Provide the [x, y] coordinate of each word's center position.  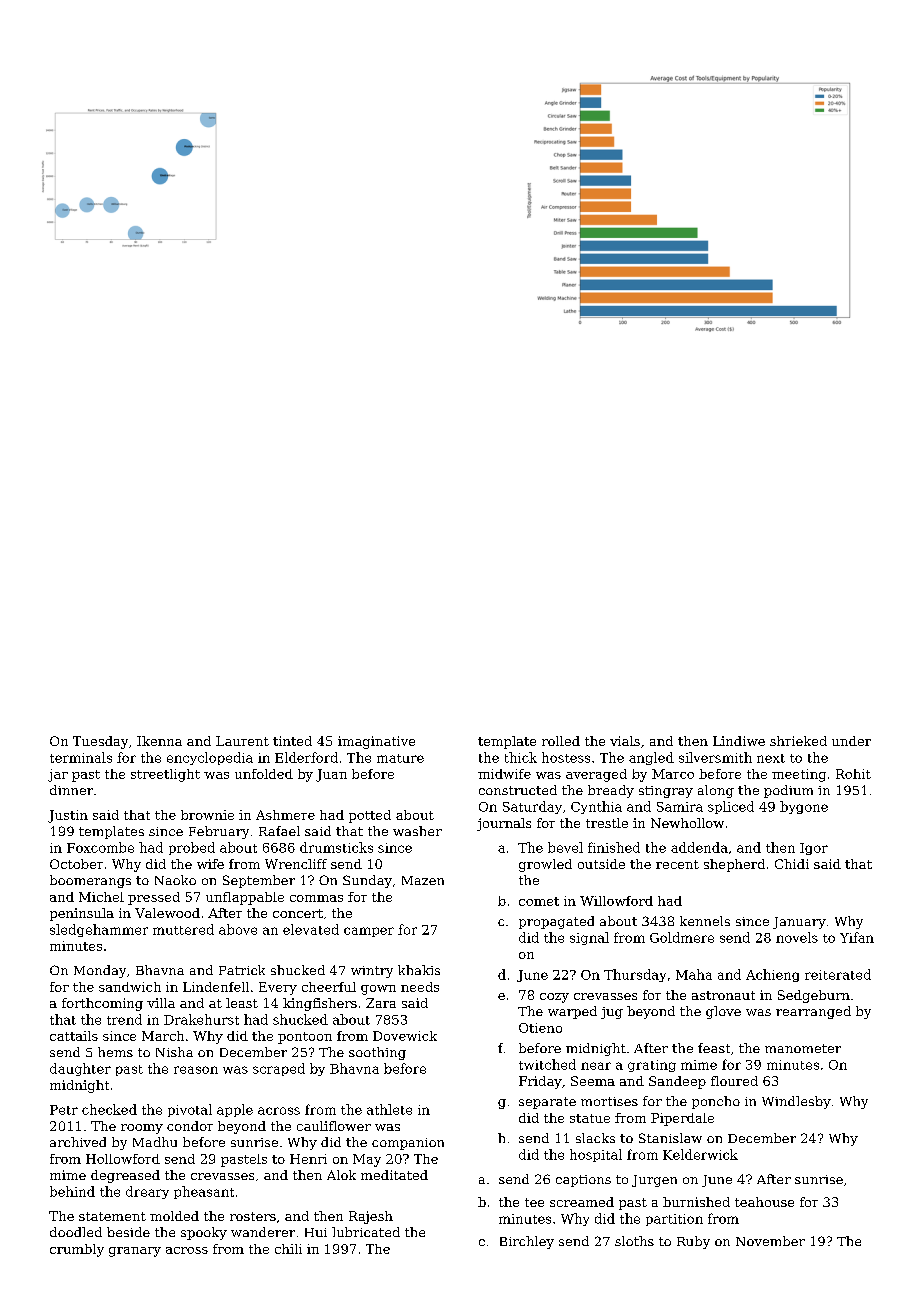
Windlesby [796, 1102]
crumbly [77, 1250]
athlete [389, 1109]
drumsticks [336, 847]
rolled [561, 741]
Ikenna [159, 741]
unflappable [245, 898]
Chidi [792, 864]
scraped [279, 1069]
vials [625, 741]
